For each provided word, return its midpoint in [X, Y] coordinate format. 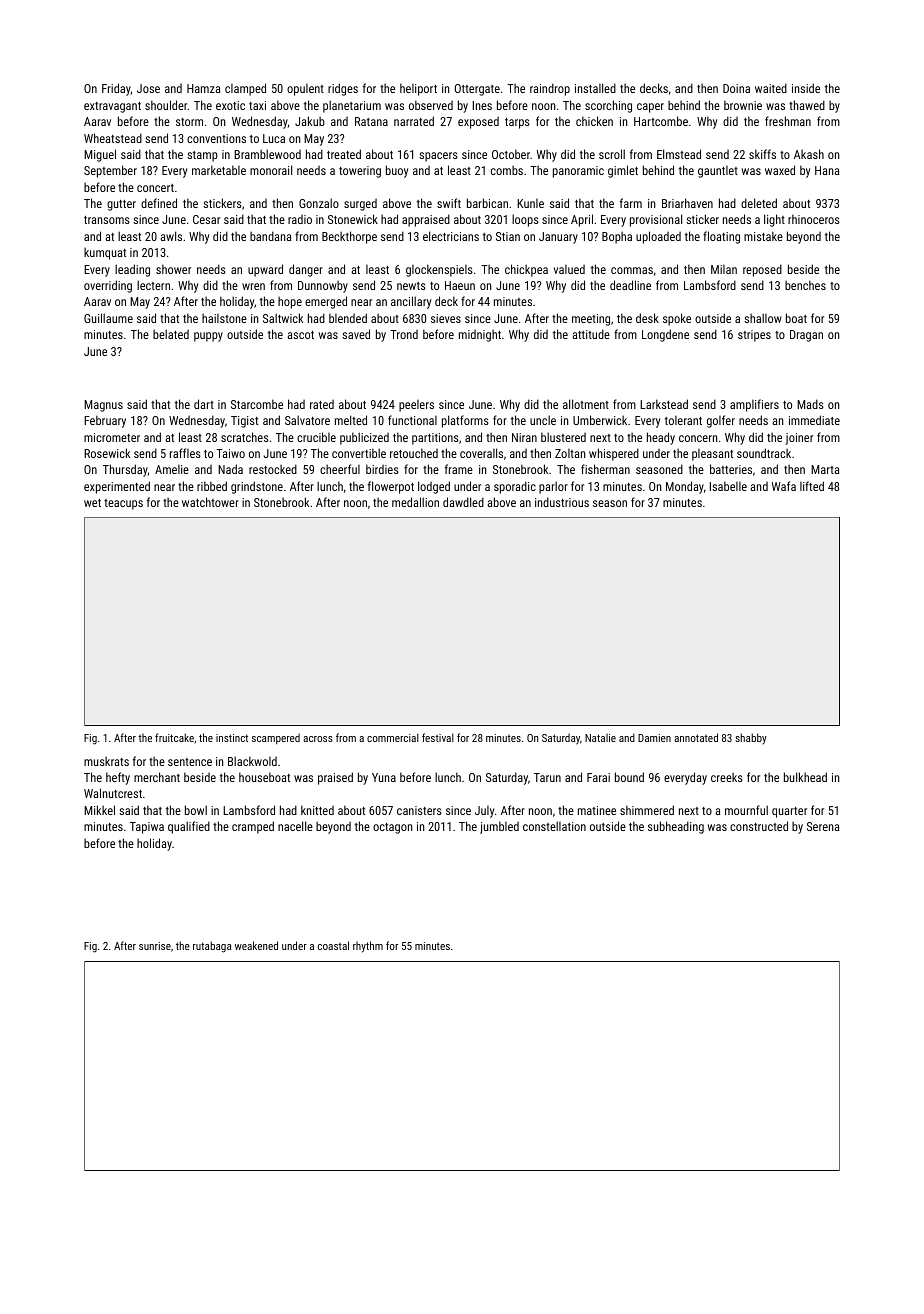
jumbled [499, 827]
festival [438, 737]
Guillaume [108, 318]
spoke [677, 319]
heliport [418, 89]
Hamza [203, 88]
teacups [123, 504]
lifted [812, 486]
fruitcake [174, 737]
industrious [562, 502]
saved [356, 334]
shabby [751, 739]
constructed [759, 826]
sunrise [155, 946]
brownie [743, 105]
